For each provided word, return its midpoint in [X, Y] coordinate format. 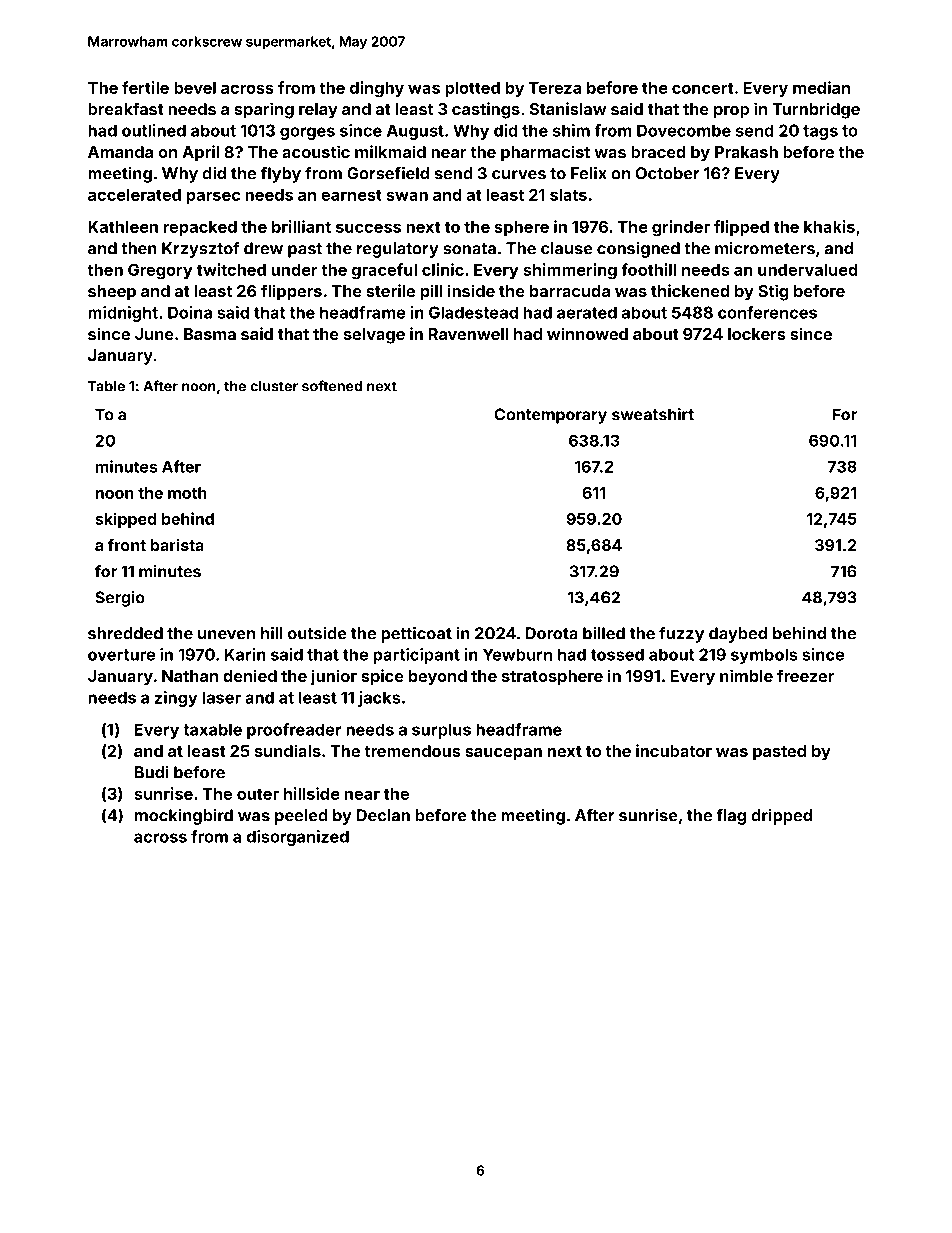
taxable [212, 729]
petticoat [416, 634]
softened [332, 386]
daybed [738, 635]
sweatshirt [653, 414]
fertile [145, 87]
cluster [274, 386]
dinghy [377, 89]
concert [703, 88]
